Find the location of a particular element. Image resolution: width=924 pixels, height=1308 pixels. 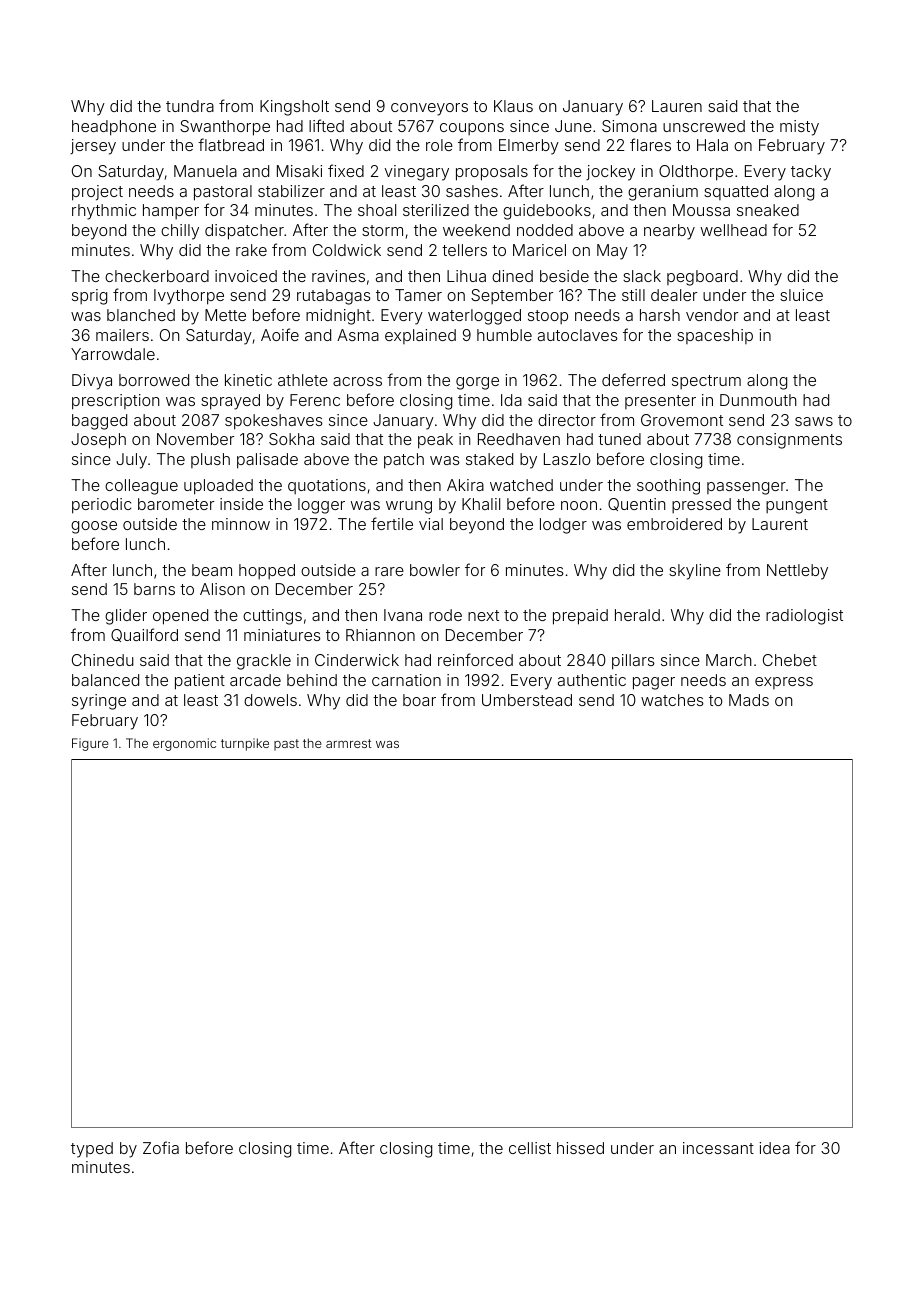

slack is located at coordinates (642, 276).
